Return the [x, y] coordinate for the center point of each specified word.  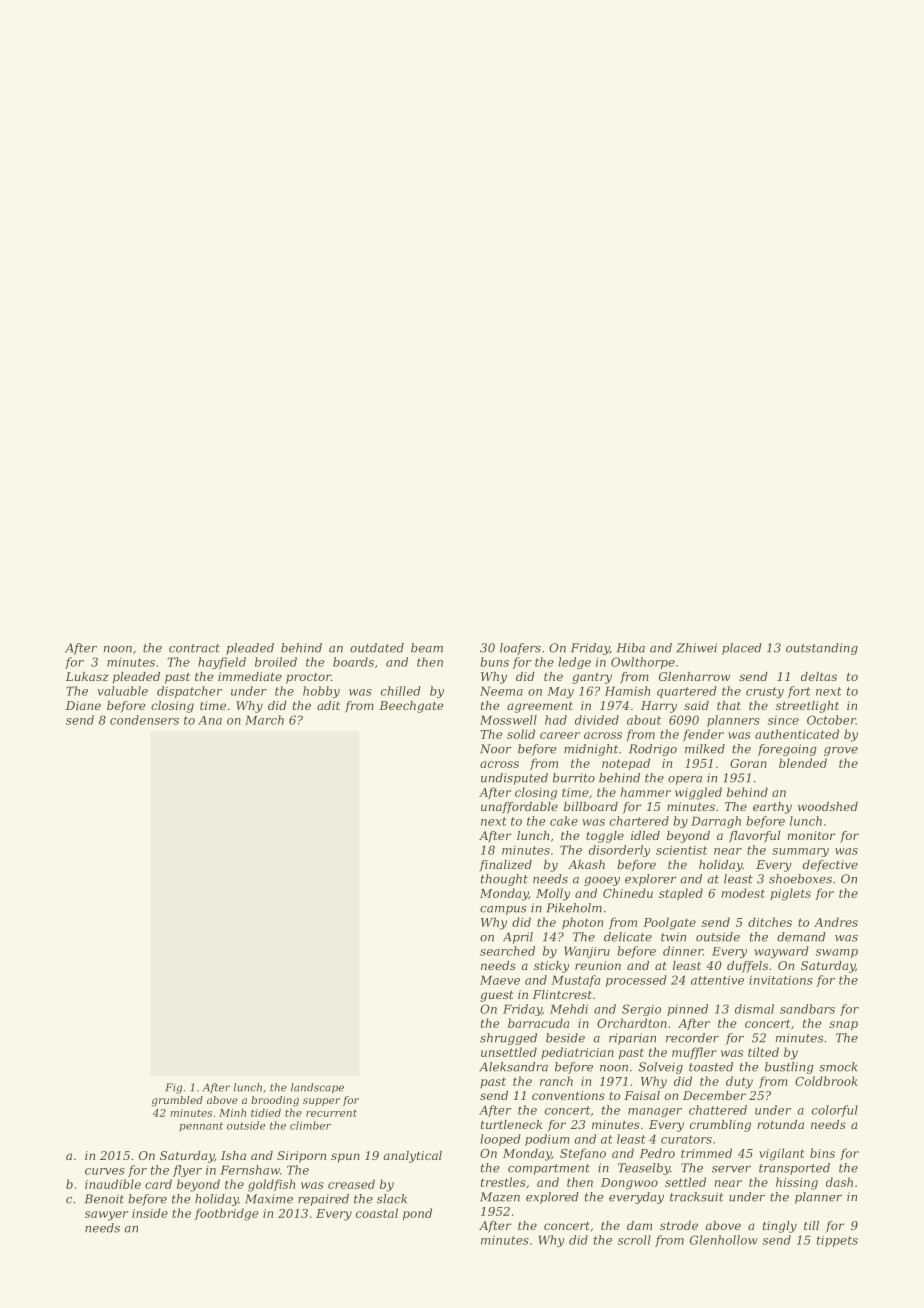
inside [150, 1213]
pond [417, 1214]
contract [194, 648]
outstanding [822, 649]
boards [353, 662]
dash [839, 1182]
